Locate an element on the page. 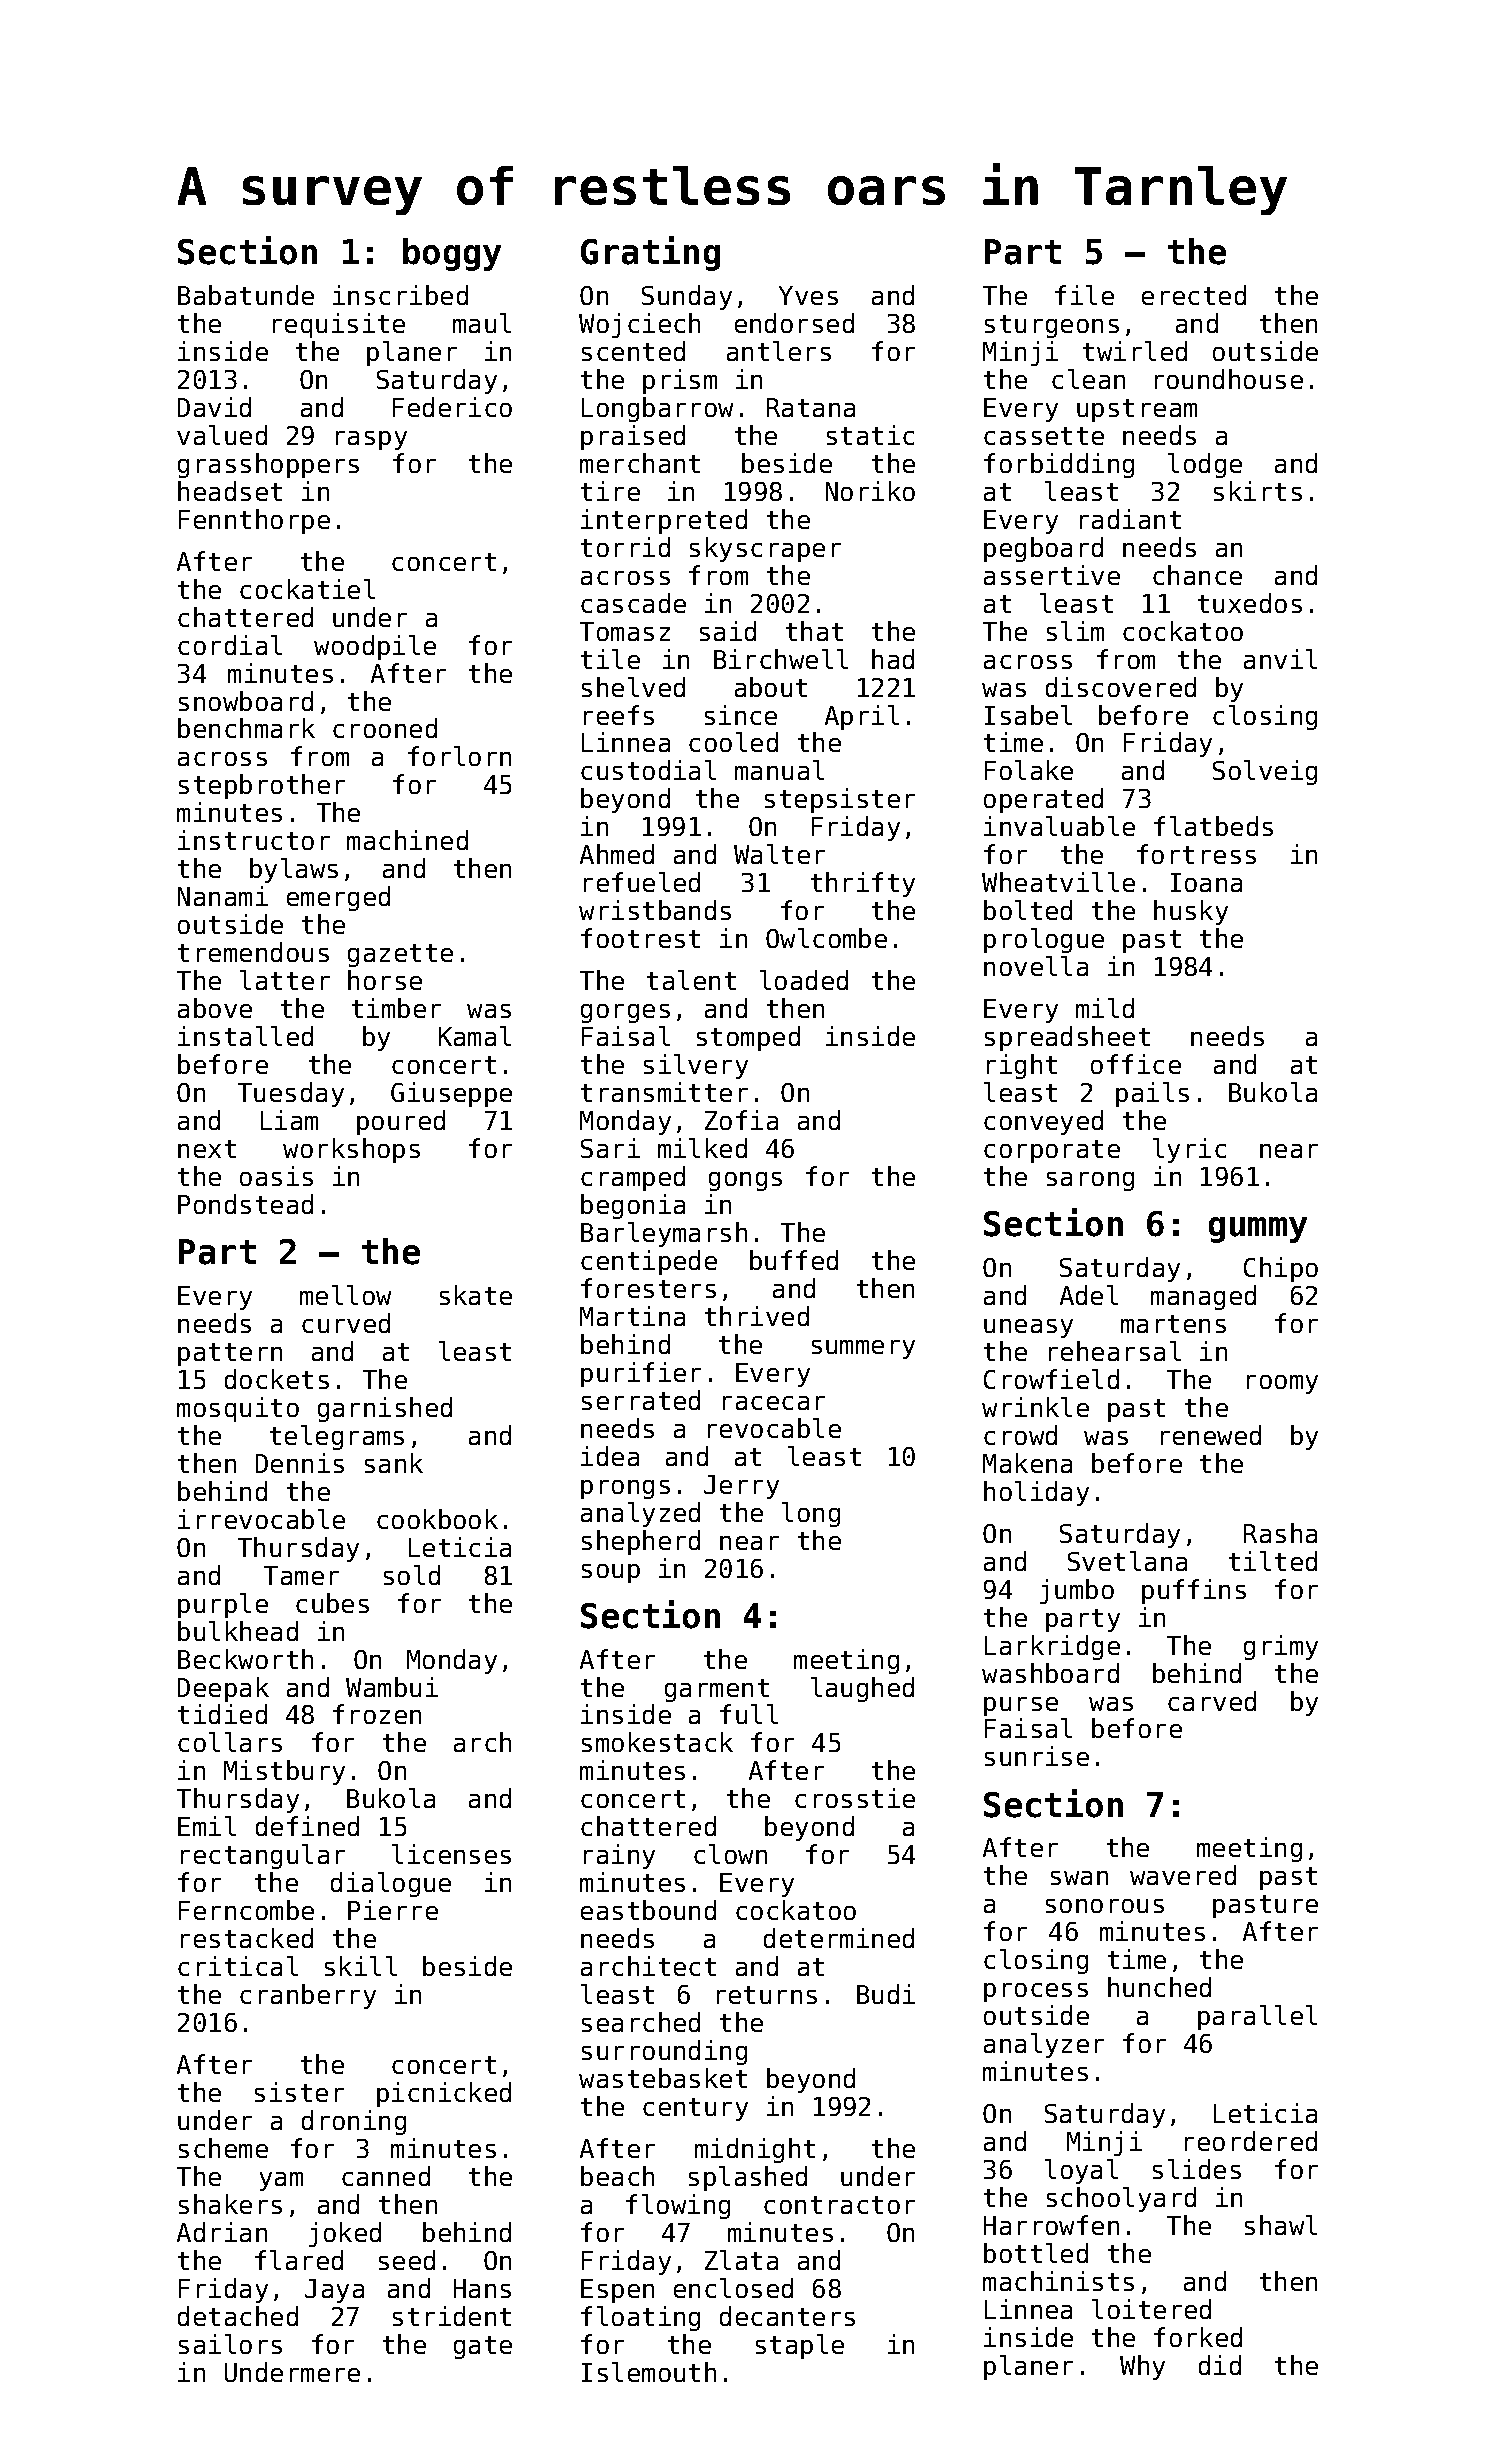 Image resolution: width=1496 pixels, height=2464 pixels. Yves is located at coordinates (808, 295).
